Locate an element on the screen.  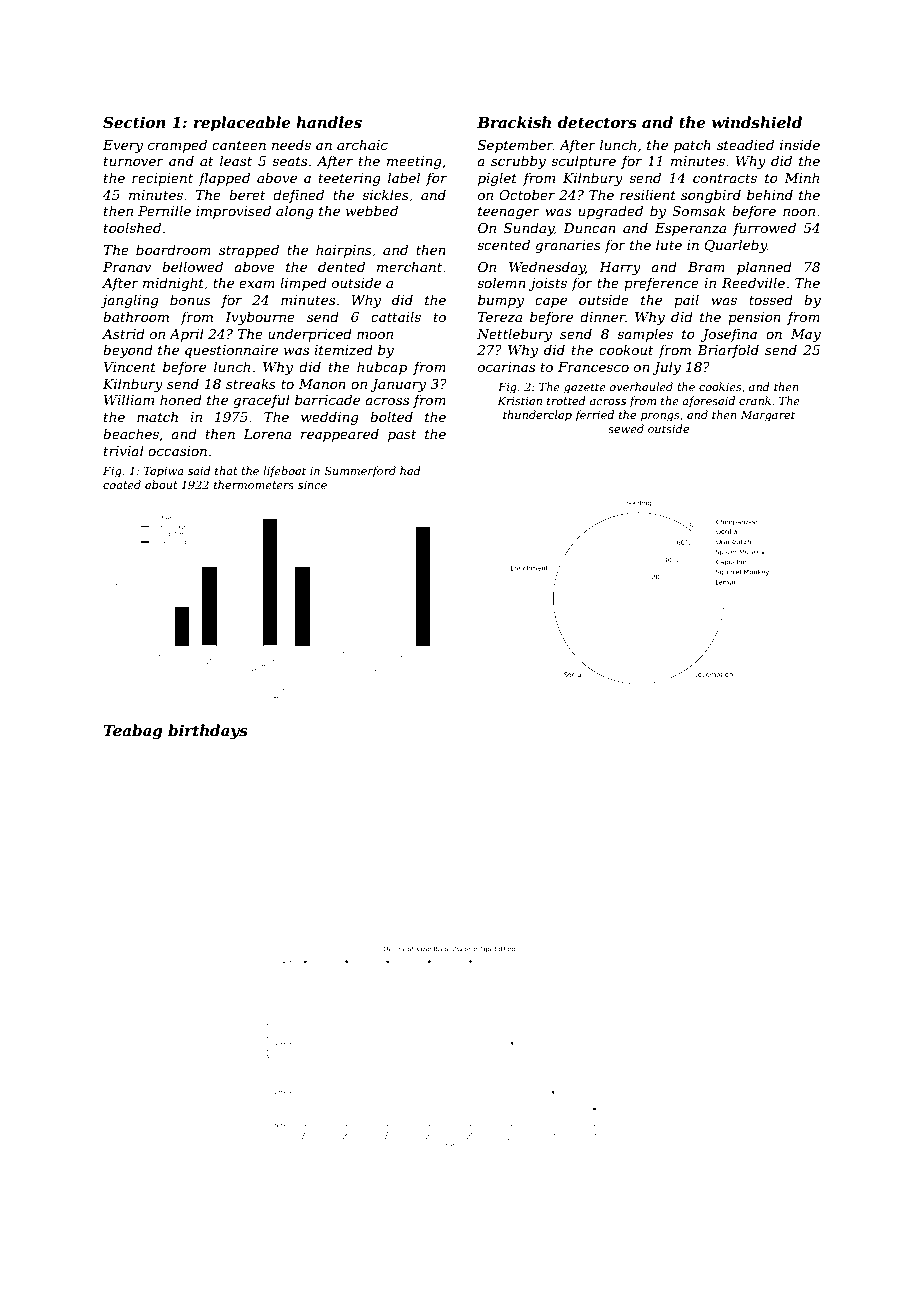
thermometers is located at coordinates (254, 484).
